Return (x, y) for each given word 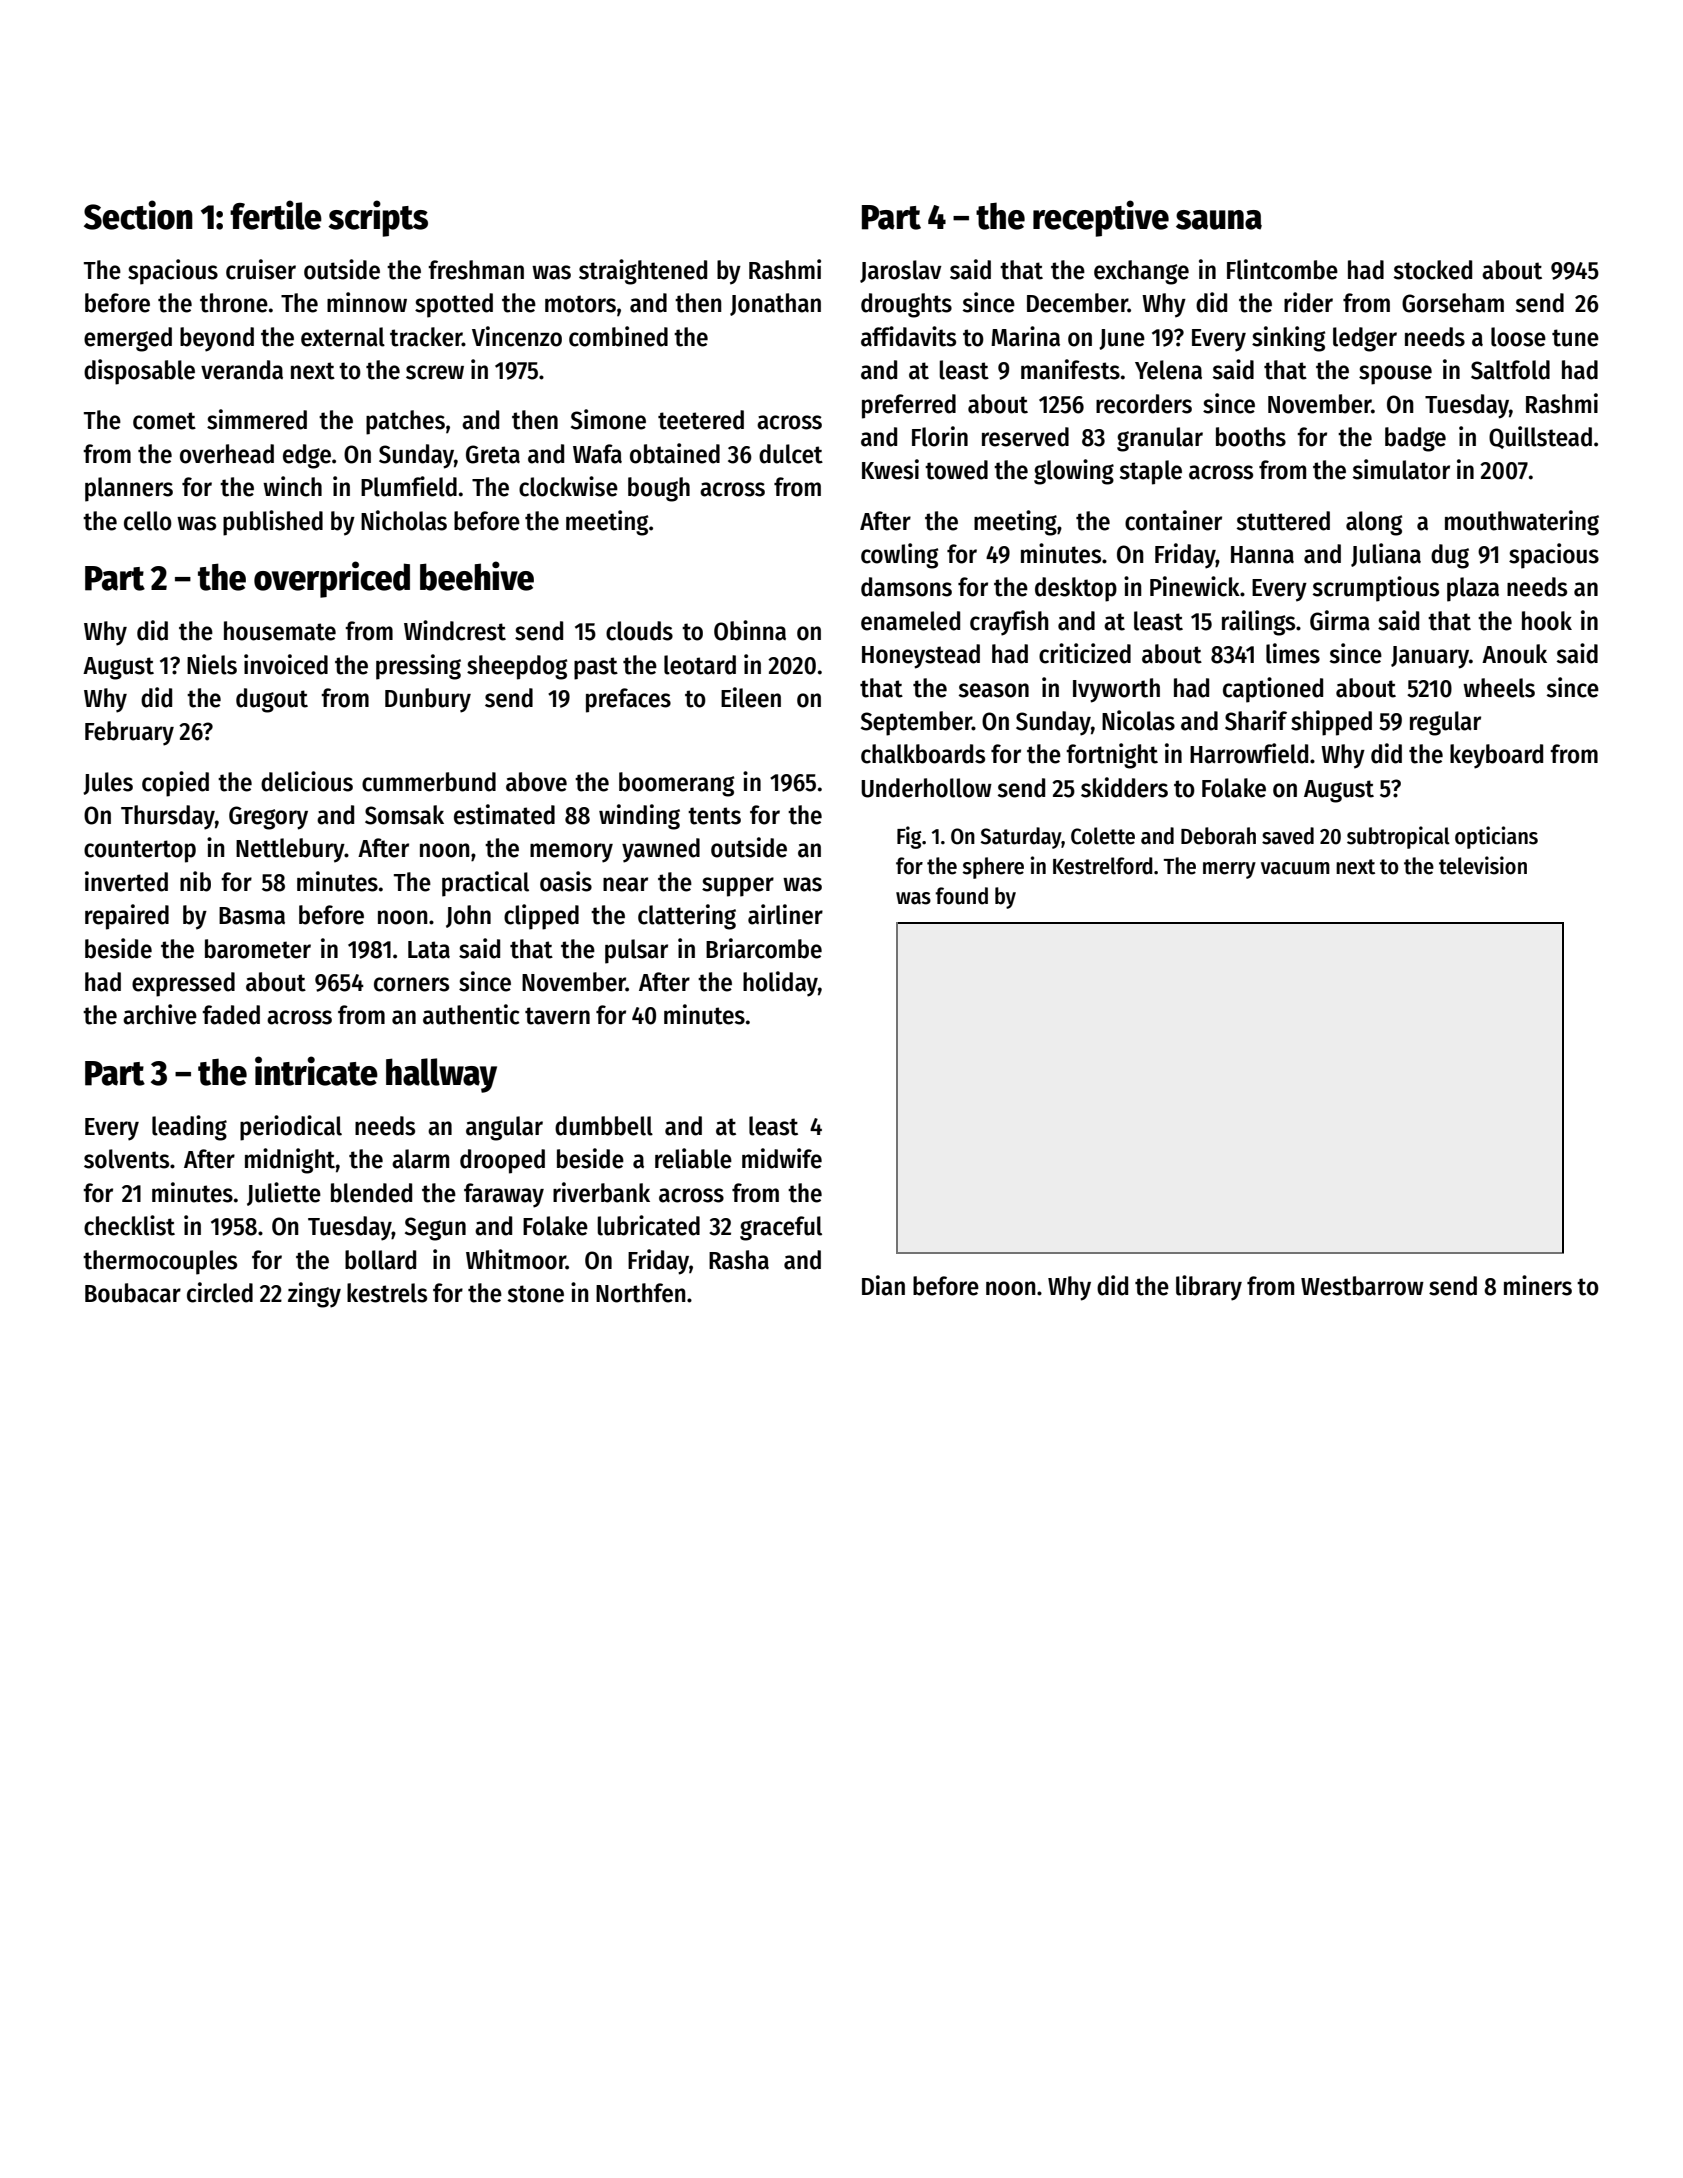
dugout (272, 700)
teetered (701, 420)
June (1122, 339)
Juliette (284, 1194)
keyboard (1496, 756)
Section (138, 215)
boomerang (676, 784)
